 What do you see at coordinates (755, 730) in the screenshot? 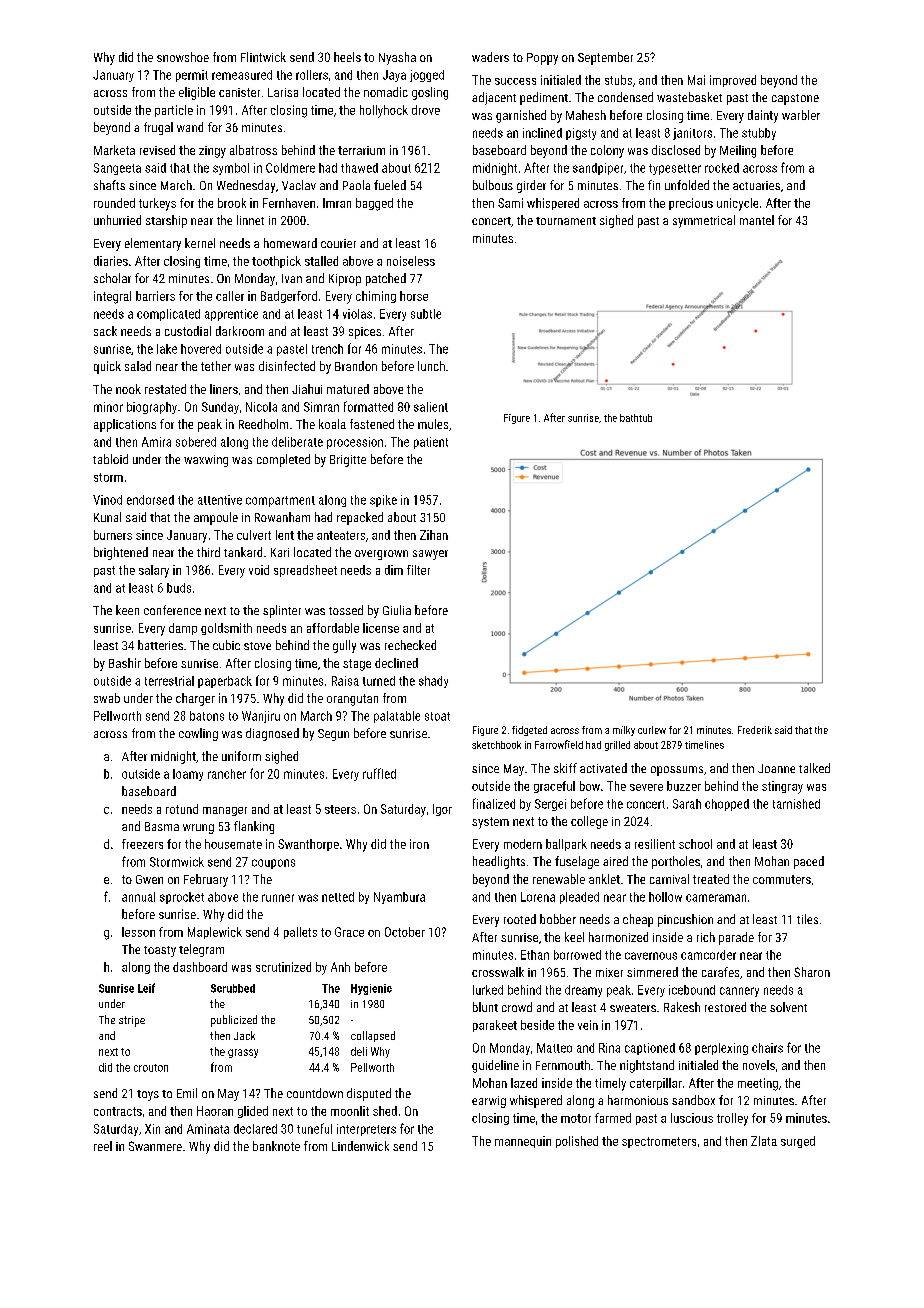
I see `Frederik` at bounding box center [755, 730].
